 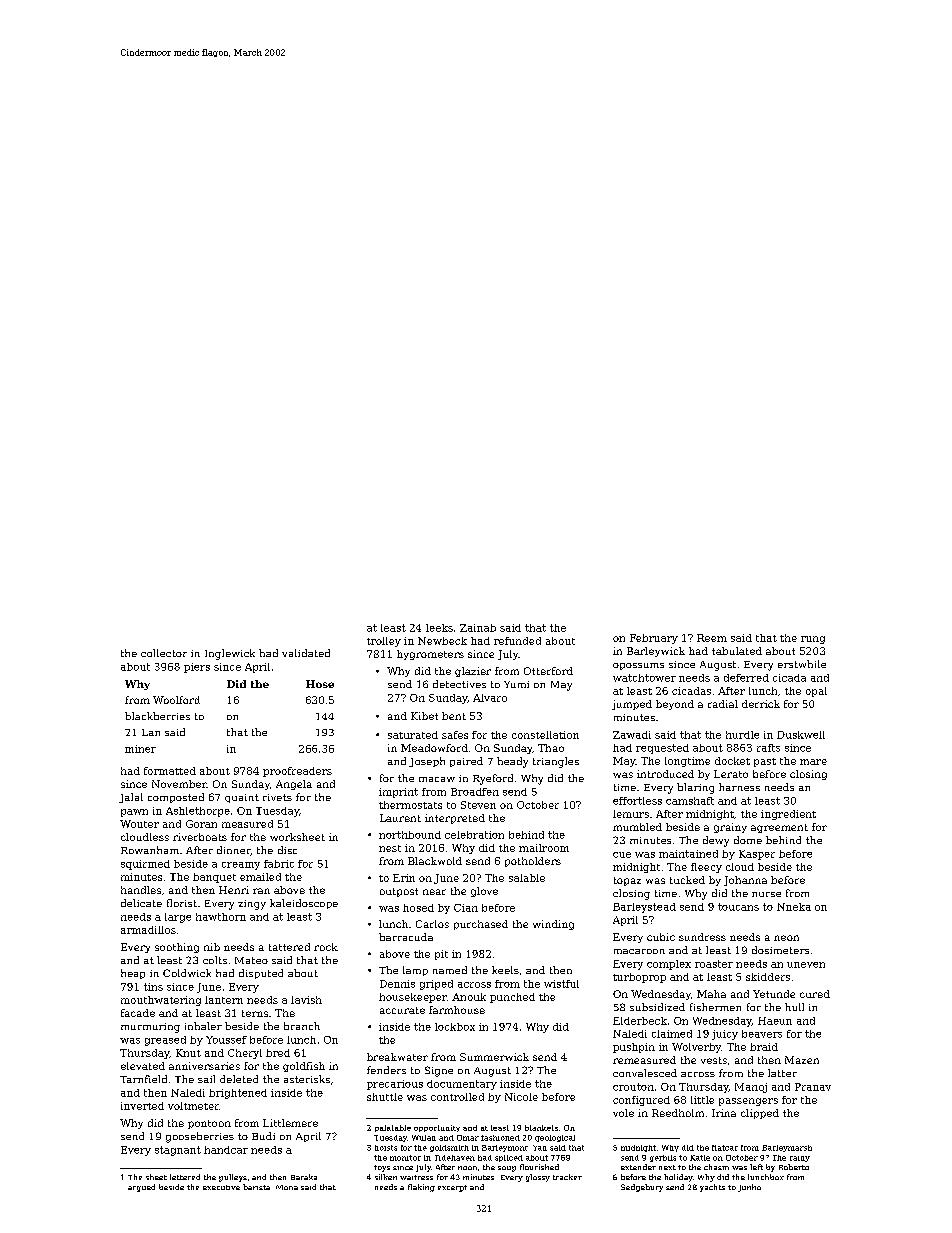 What do you see at coordinates (413, 998) in the screenshot?
I see `housekeeper` at bounding box center [413, 998].
